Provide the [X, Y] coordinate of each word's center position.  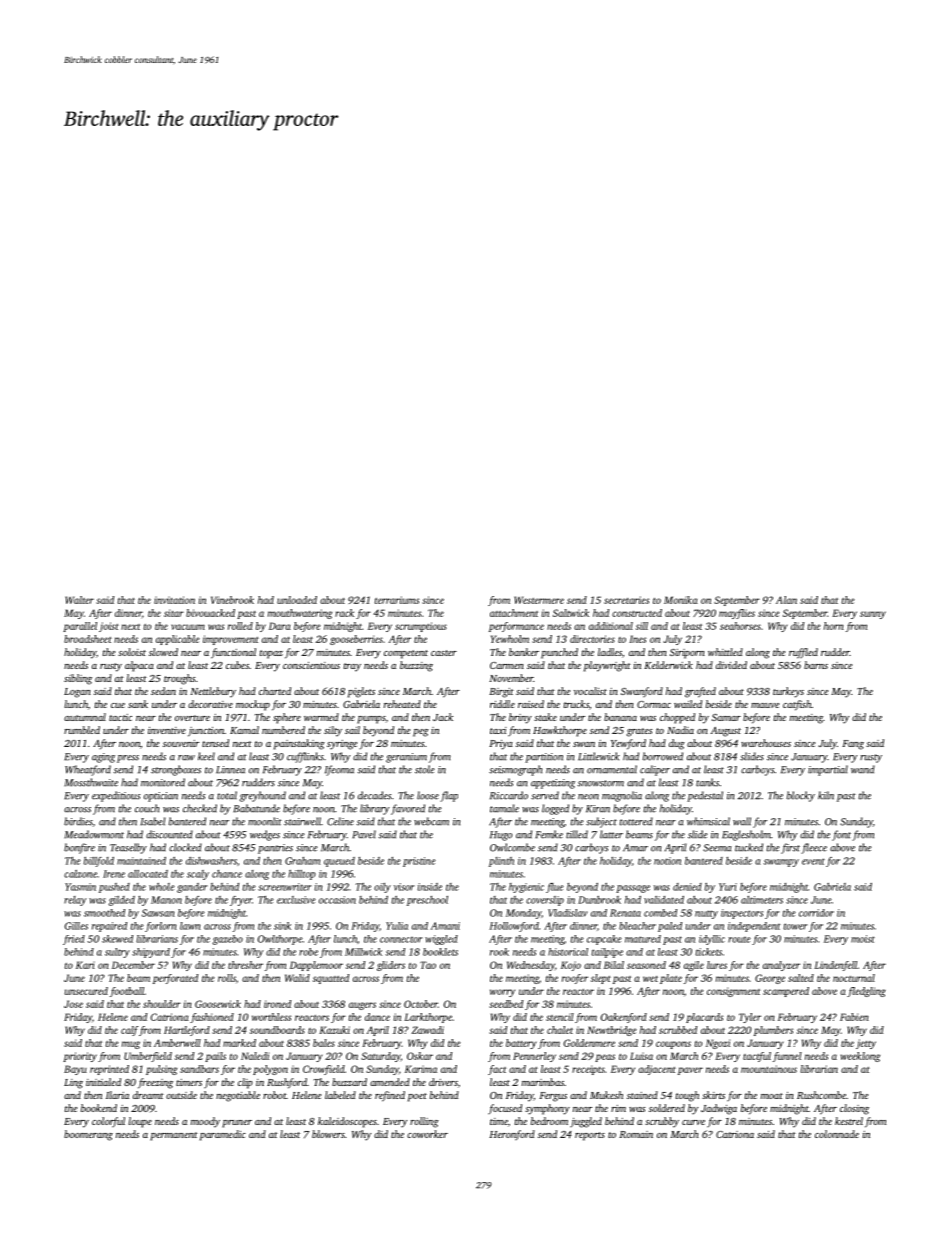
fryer [241, 901]
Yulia [397, 926]
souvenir [181, 743]
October [421, 1004]
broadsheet [88, 639]
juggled [586, 1122]
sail [352, 730]
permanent [174, 1136]
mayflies [737, 614]
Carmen [507, 665]
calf [129, 1031]
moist [863, 939]
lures [717, 965]
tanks [707, 782]
